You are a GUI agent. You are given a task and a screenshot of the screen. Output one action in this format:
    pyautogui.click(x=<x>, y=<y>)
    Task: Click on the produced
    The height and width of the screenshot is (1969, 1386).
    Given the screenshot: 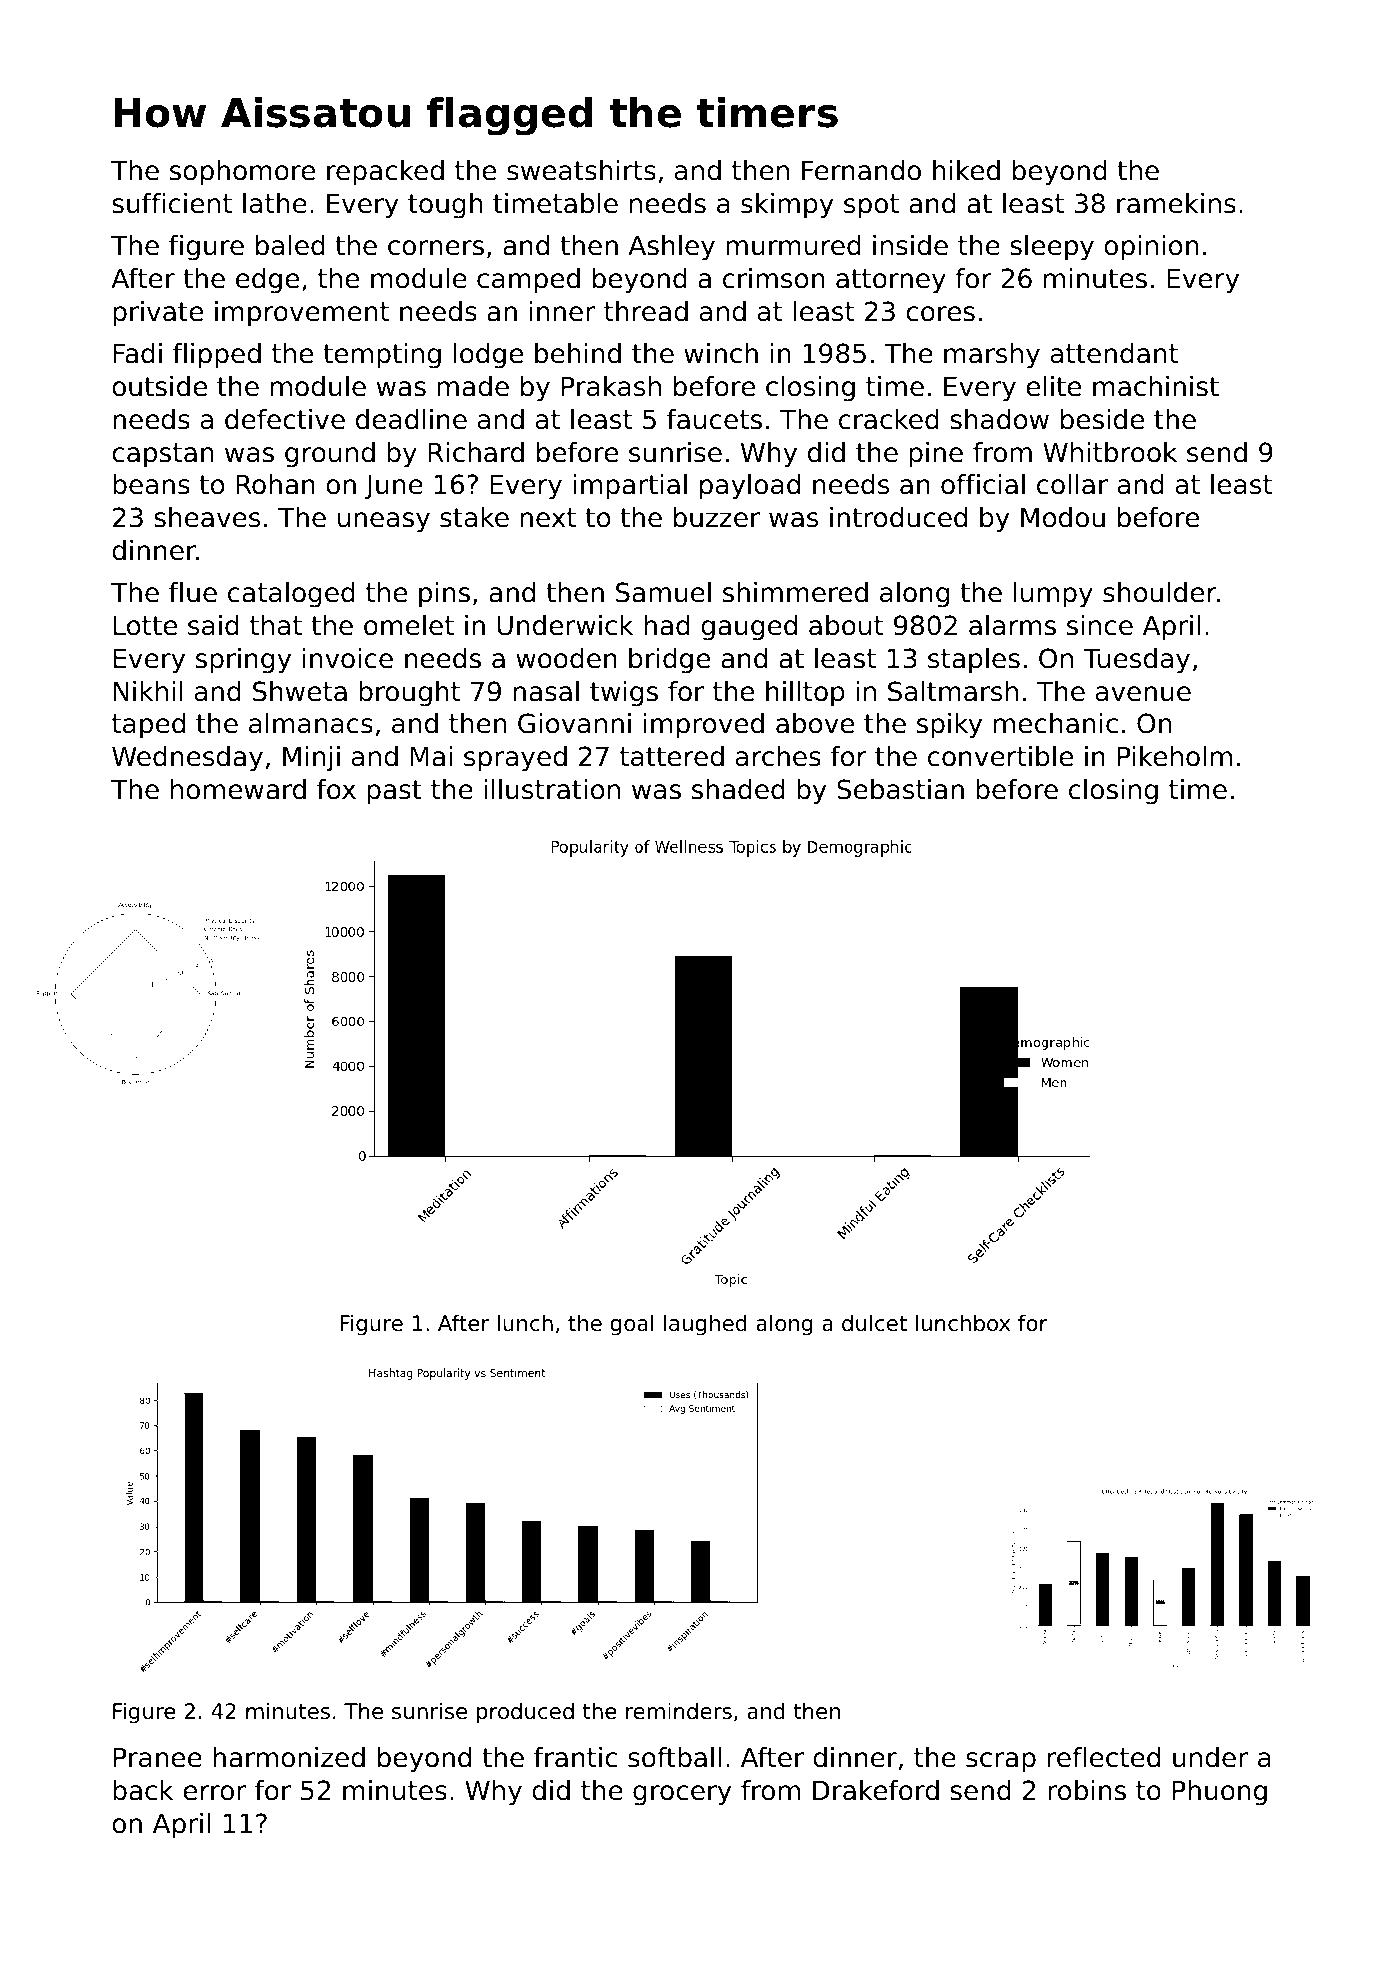 What is the action you would take?
    pyautogui.click(x=525, y=1713)
